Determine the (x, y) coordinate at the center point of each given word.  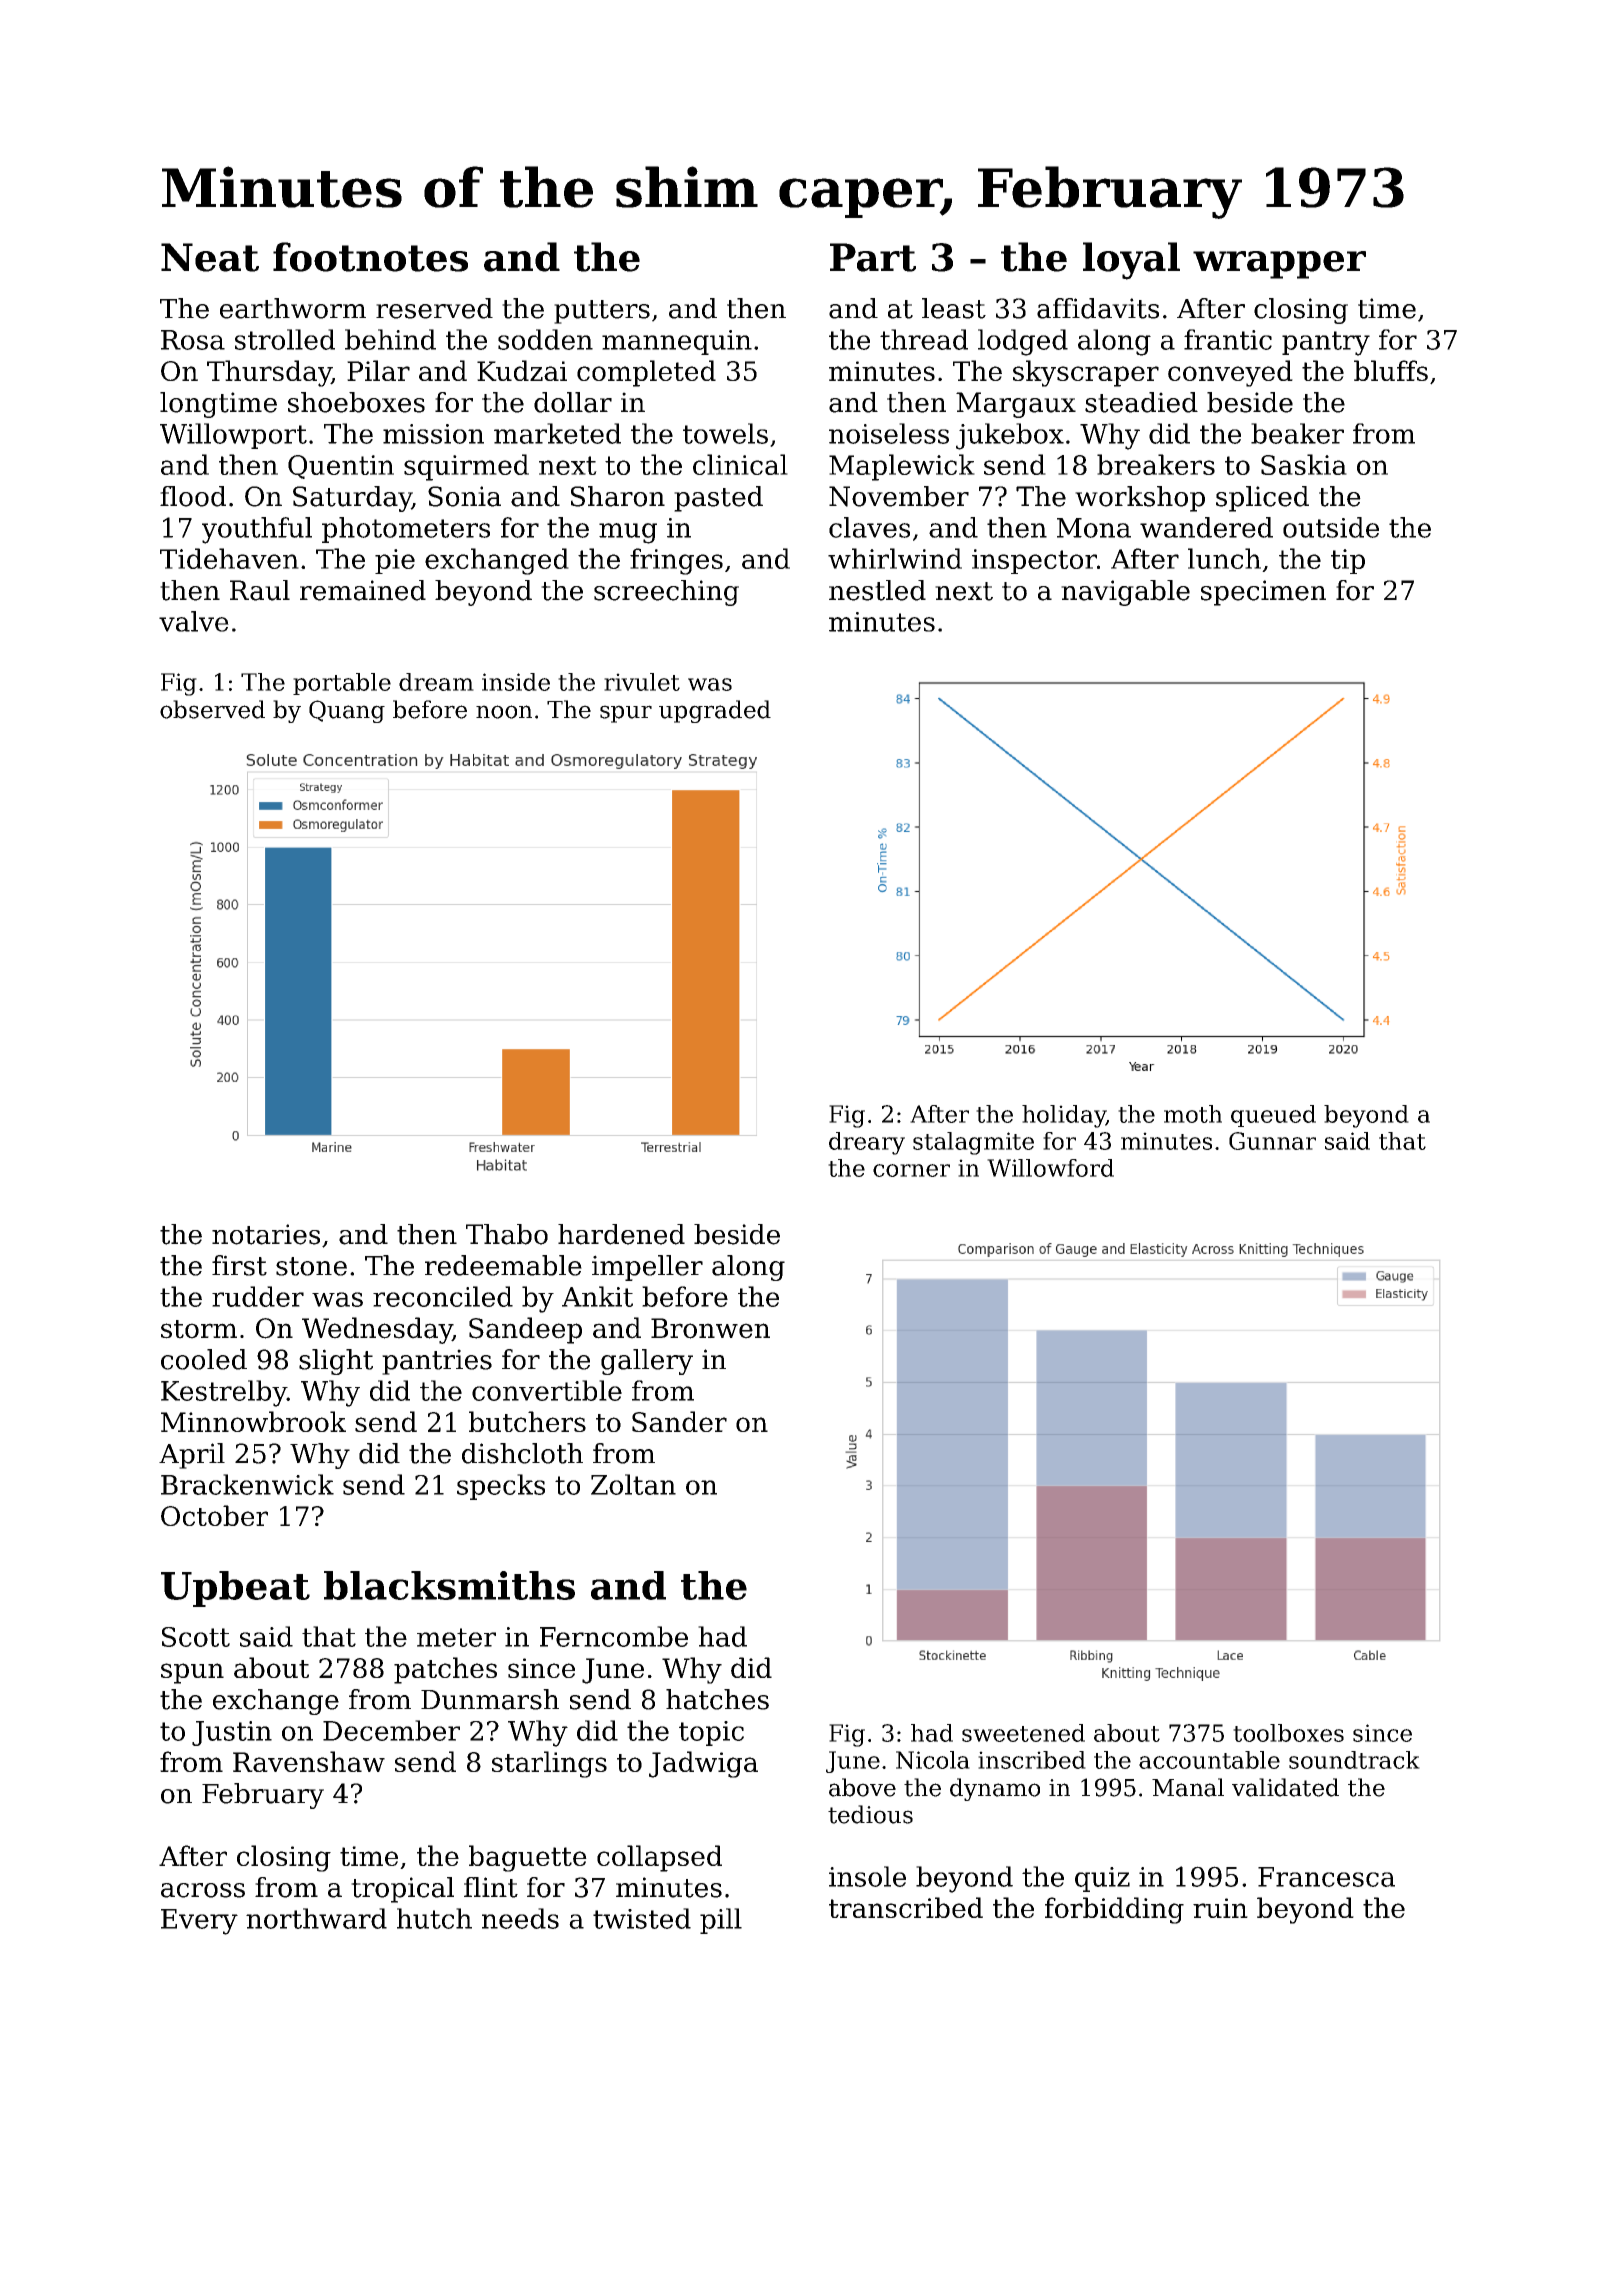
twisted (642, 1918)
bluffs (1391, 370)
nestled (877, 590)
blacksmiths (449, 1585)
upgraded (715, 711)
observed (212, 709)
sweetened (1023, 1733)
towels (725, 433)
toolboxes (1288, 1733)
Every (199, 1922)
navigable (1125, 593)
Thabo (507, 1234)
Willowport (233, 436)
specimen (1263, 593)
